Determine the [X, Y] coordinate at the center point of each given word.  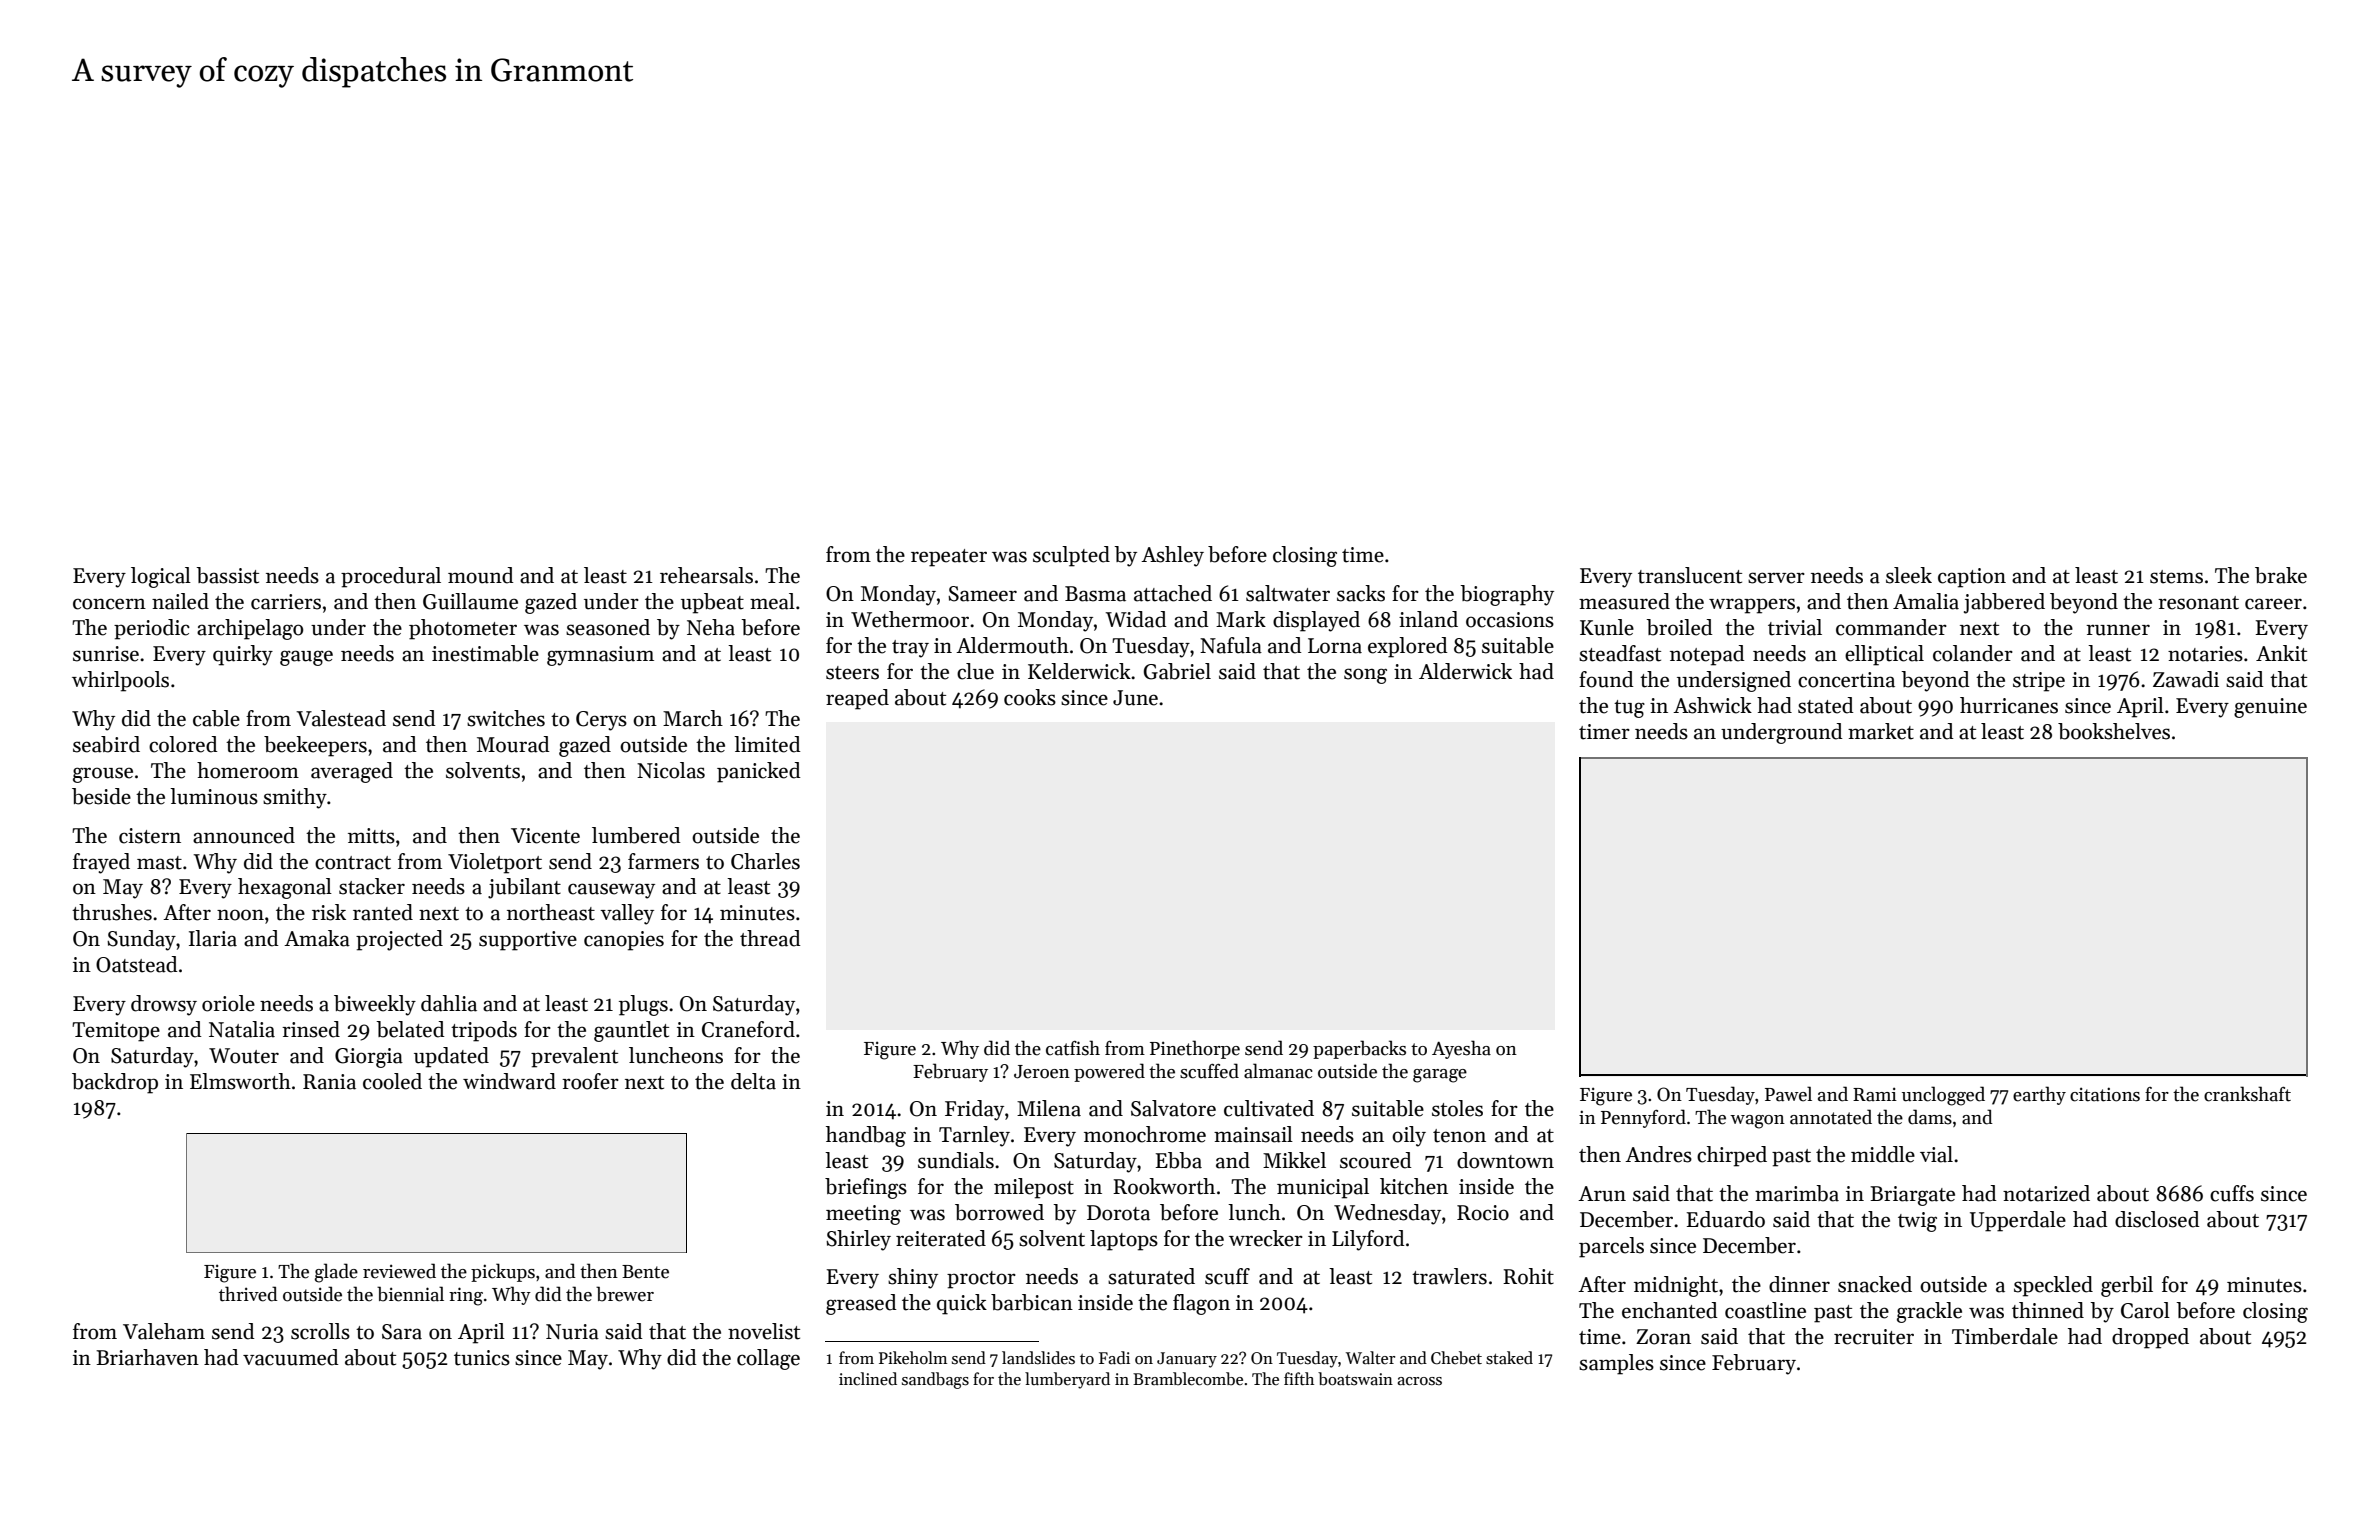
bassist [227, 575]
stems [2176, 577]
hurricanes [2009, 705]
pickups [503, 1272]
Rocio [1483, 1213]
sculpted [1071, 556]
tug [1629, 709]
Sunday [141, 940]
